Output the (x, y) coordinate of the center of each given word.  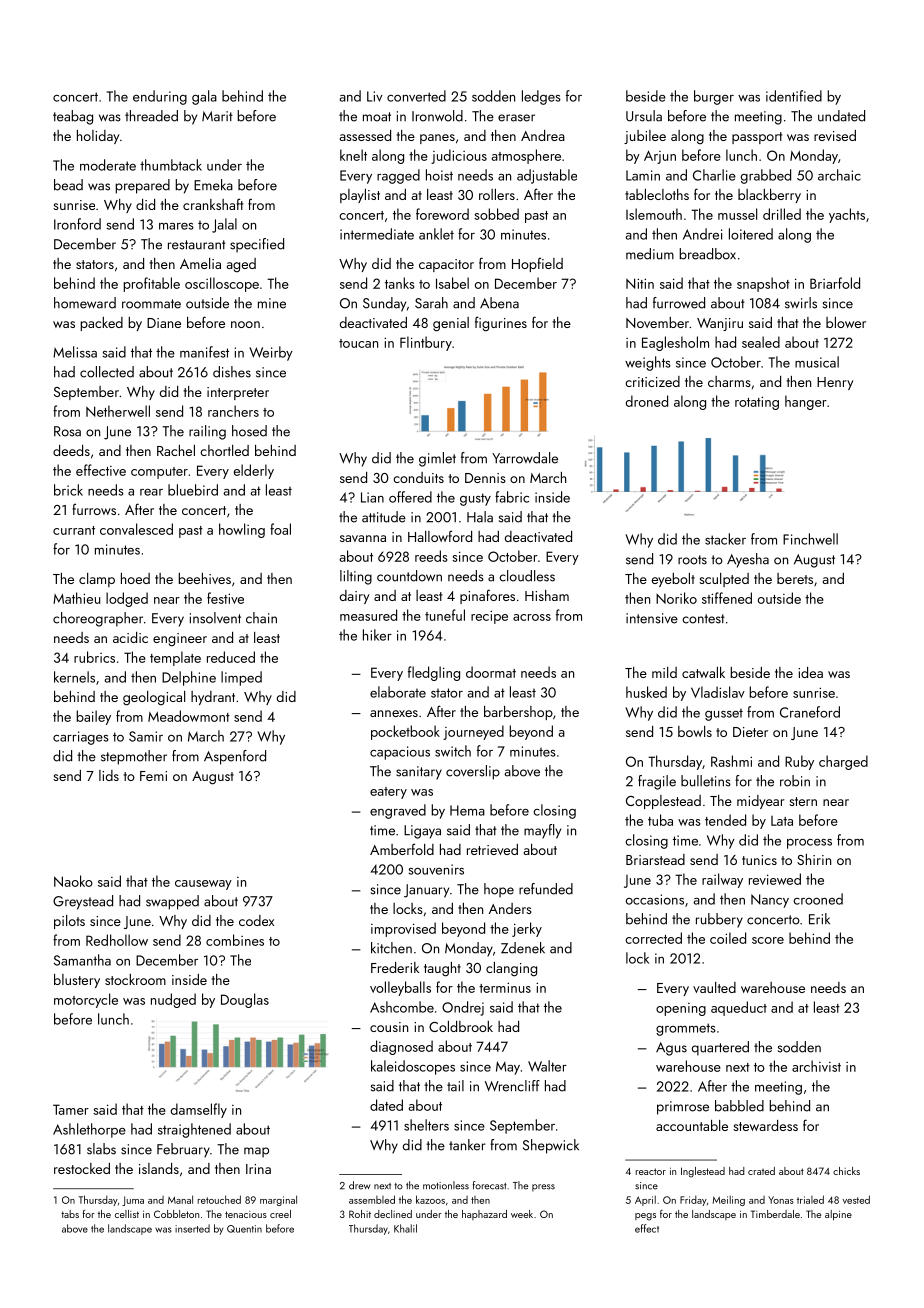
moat (377, 117)
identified (794, 96)
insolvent (215, 618)
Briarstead (655, 859)
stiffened (727, 598)
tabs (70, 1214)
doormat (491, 672)
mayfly (542, 831)
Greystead (83, 902)
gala (204, 97)
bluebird (193, 490)
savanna (363, 538)
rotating (757, 403)
